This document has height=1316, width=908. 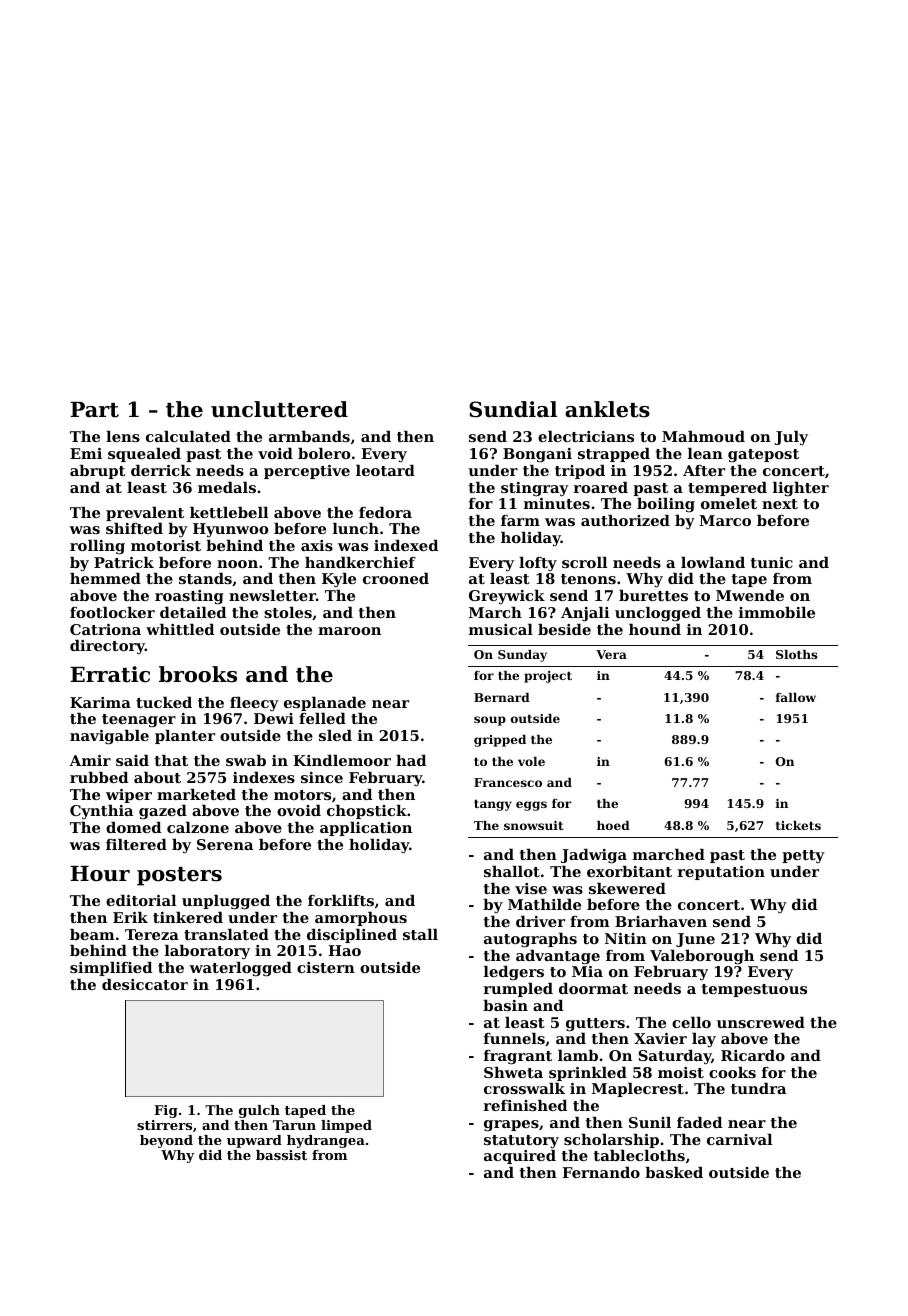 I want to click on calzone, so click(x=198, y=827).
